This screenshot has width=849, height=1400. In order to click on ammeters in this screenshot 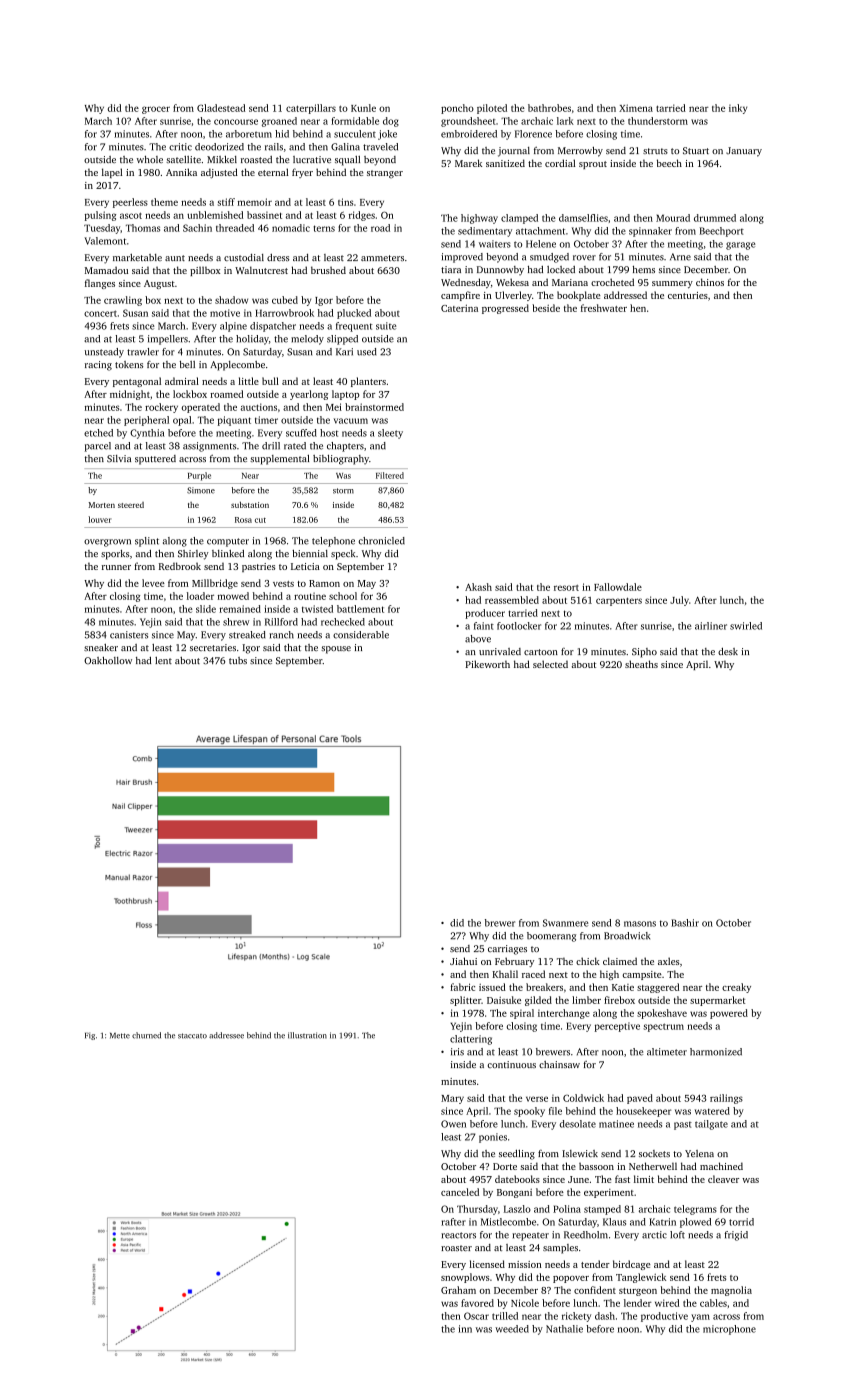, I will do `click(382, 258)`.
